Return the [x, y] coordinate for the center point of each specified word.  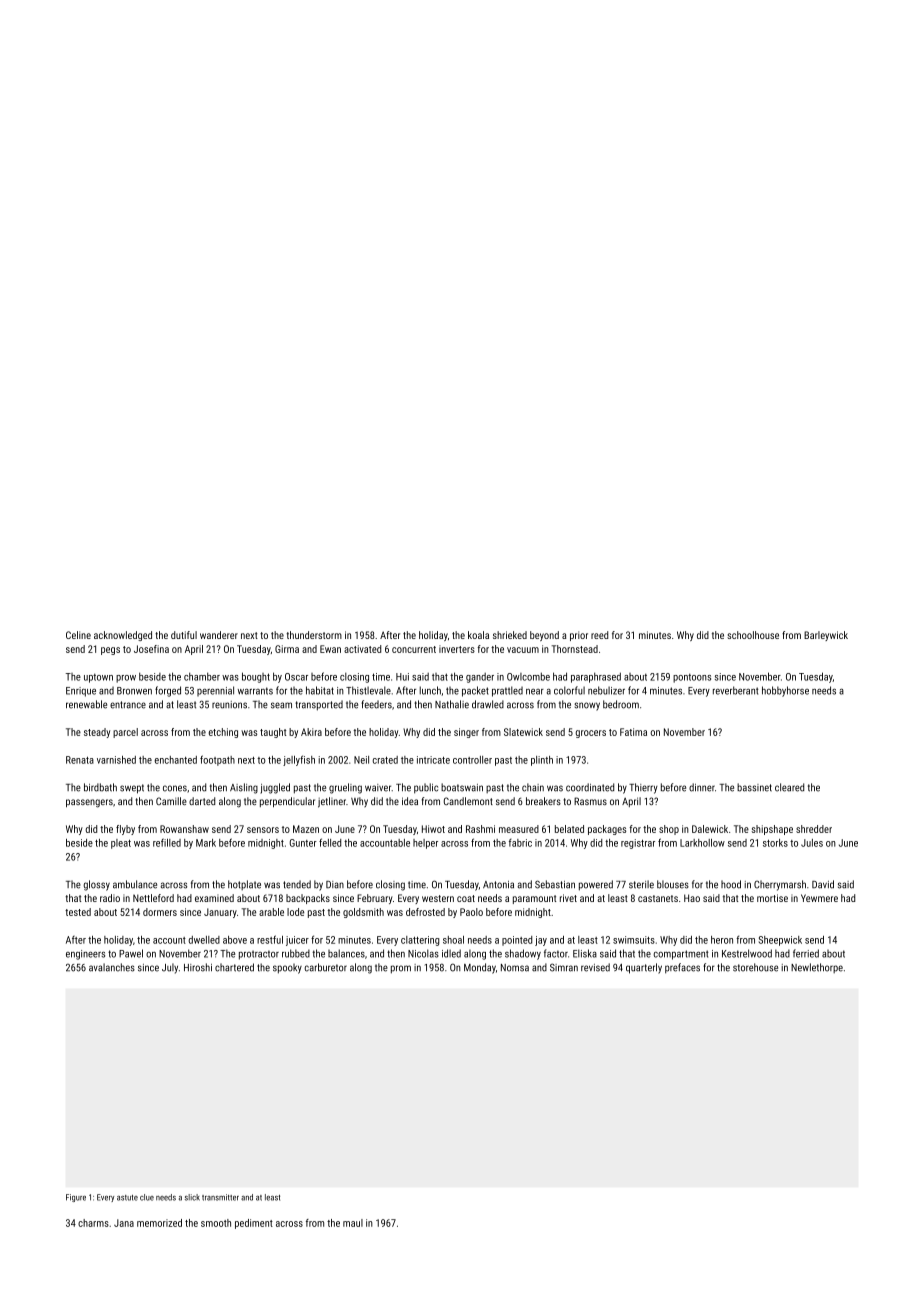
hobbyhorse [785, 691]
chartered [234, 967]
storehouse [755, 967]
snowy [587, 706]
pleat [121, 844]
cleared [789, 787]
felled [330, 842]
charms [93, 1223]
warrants [255, 691]
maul [353, 1223]
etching [223, 733]
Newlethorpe [817, 968]
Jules [812, 843]
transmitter [220, 1197]
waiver [378, 788]
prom [401, 969]
